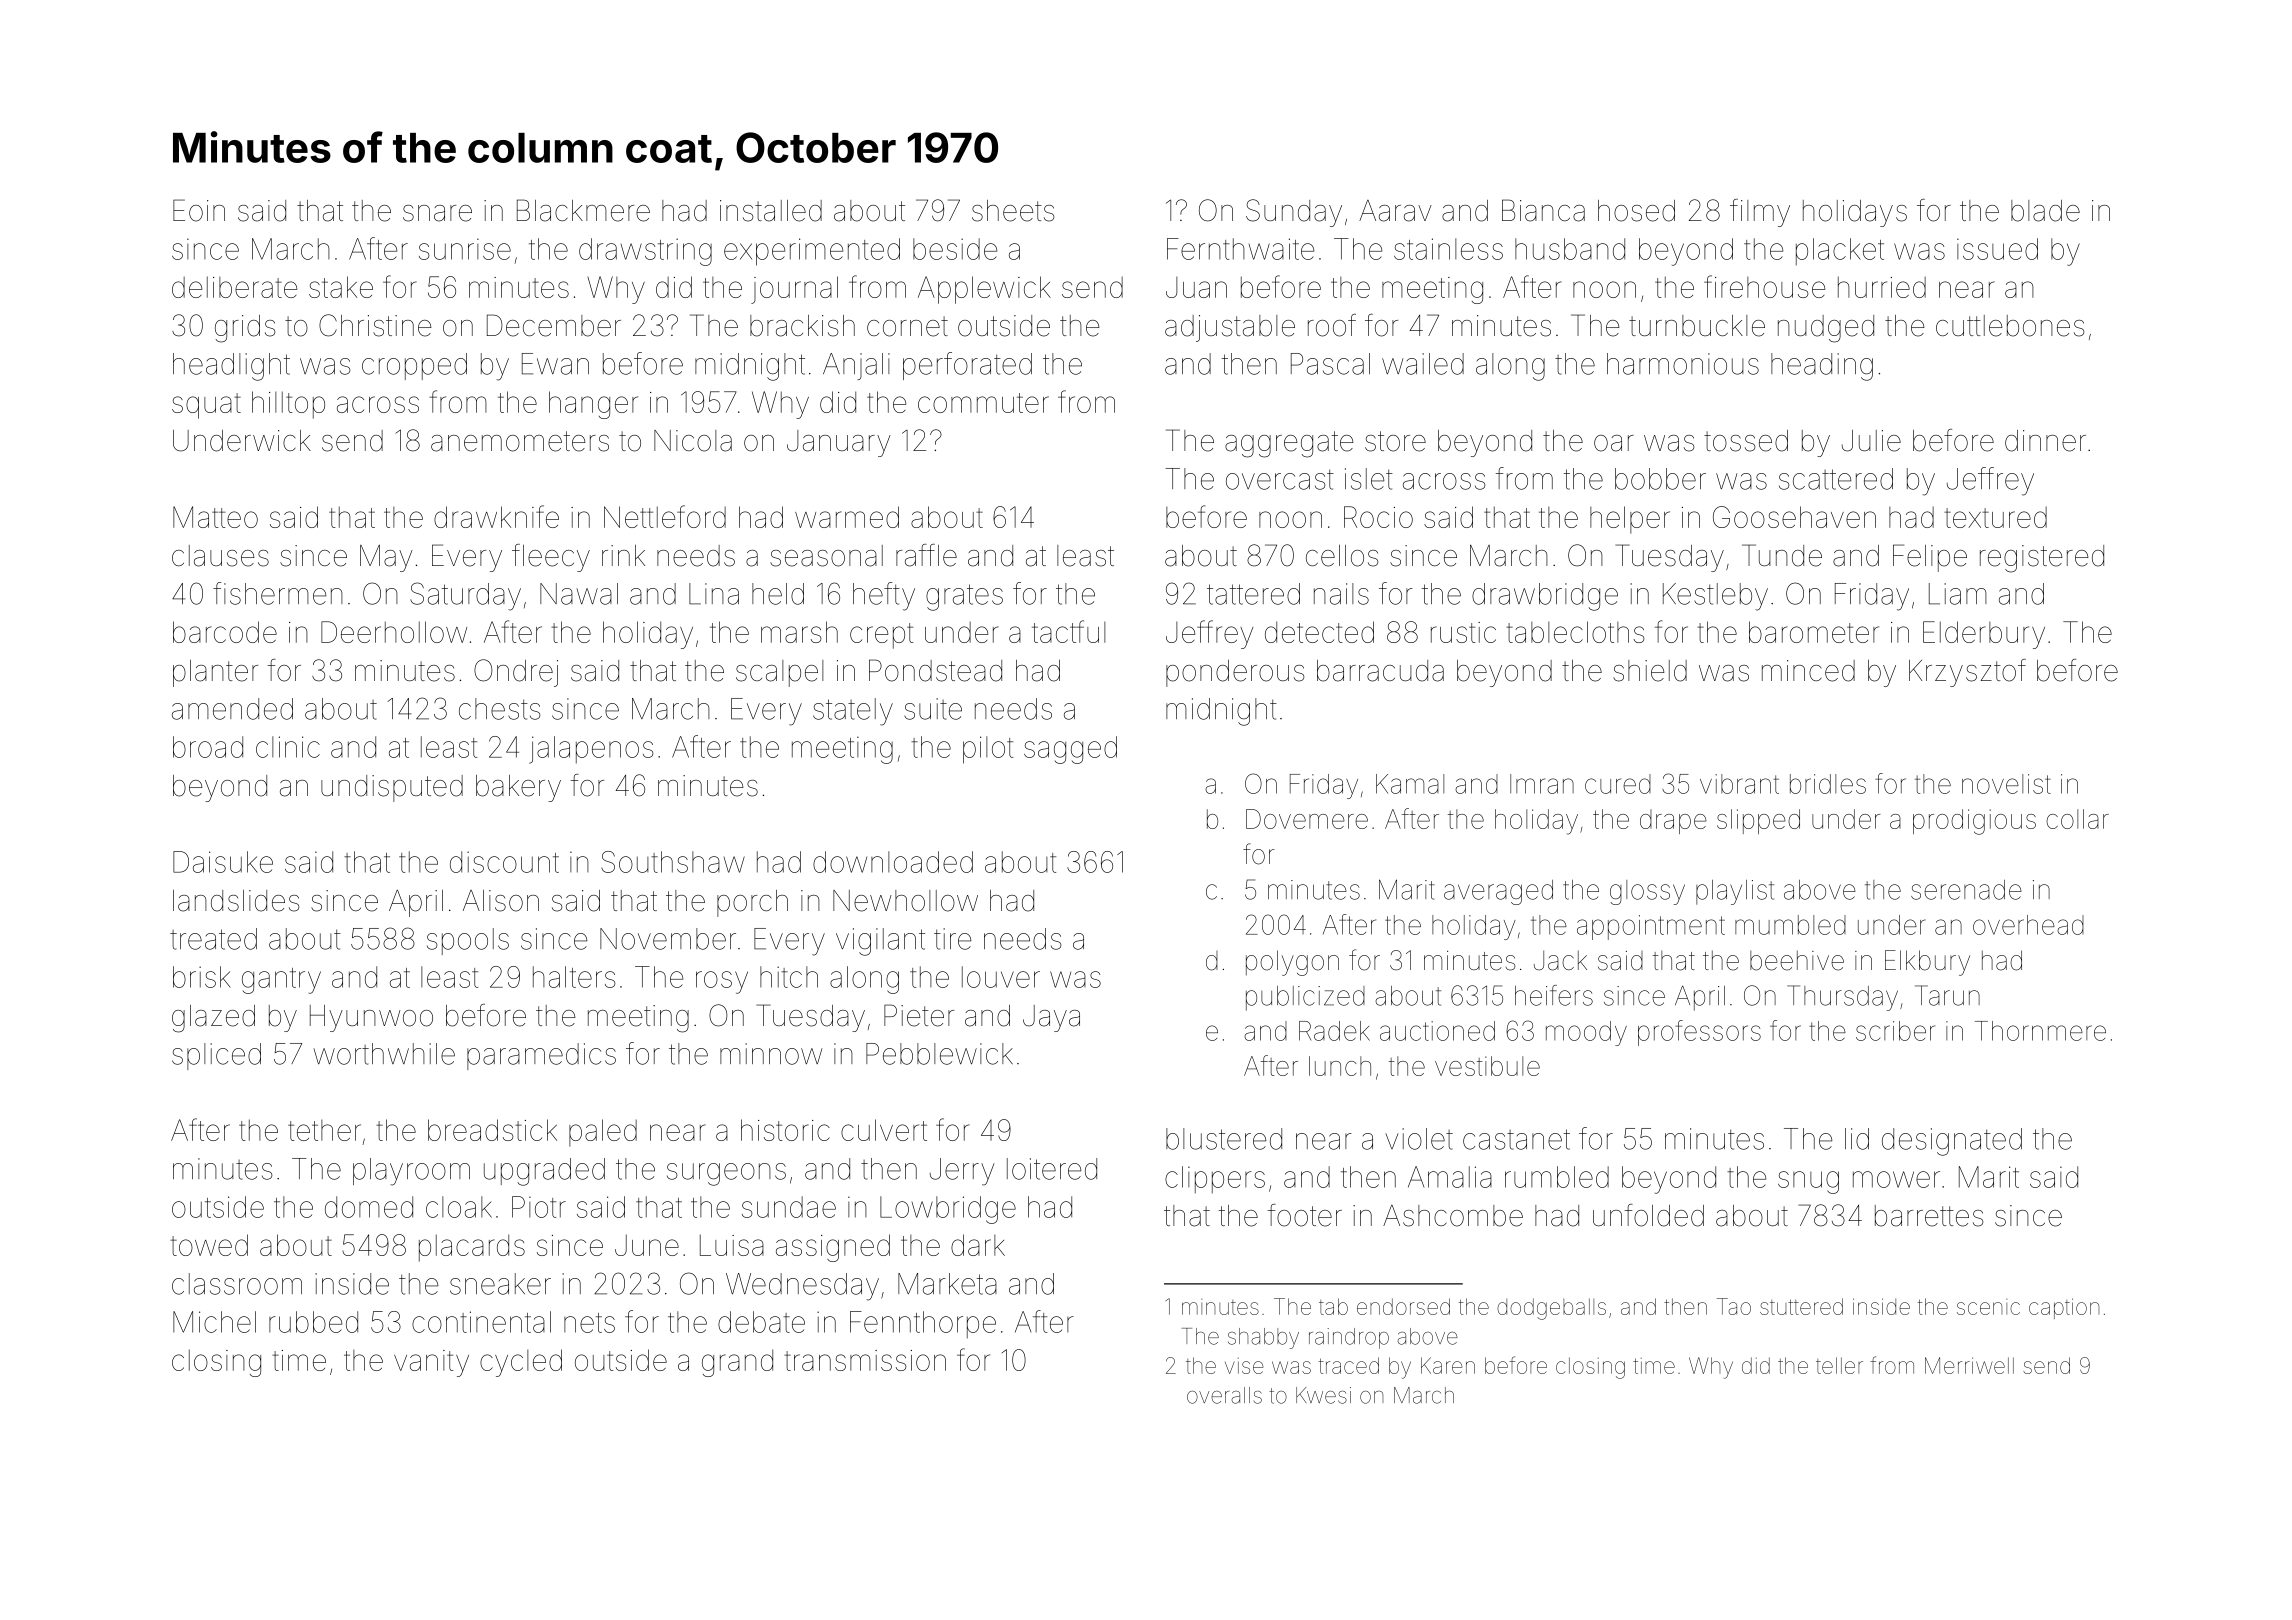  What do you see at coordinates (952, 939) in the screenshot?
I see `tire` at bounding box center [952, 939].
